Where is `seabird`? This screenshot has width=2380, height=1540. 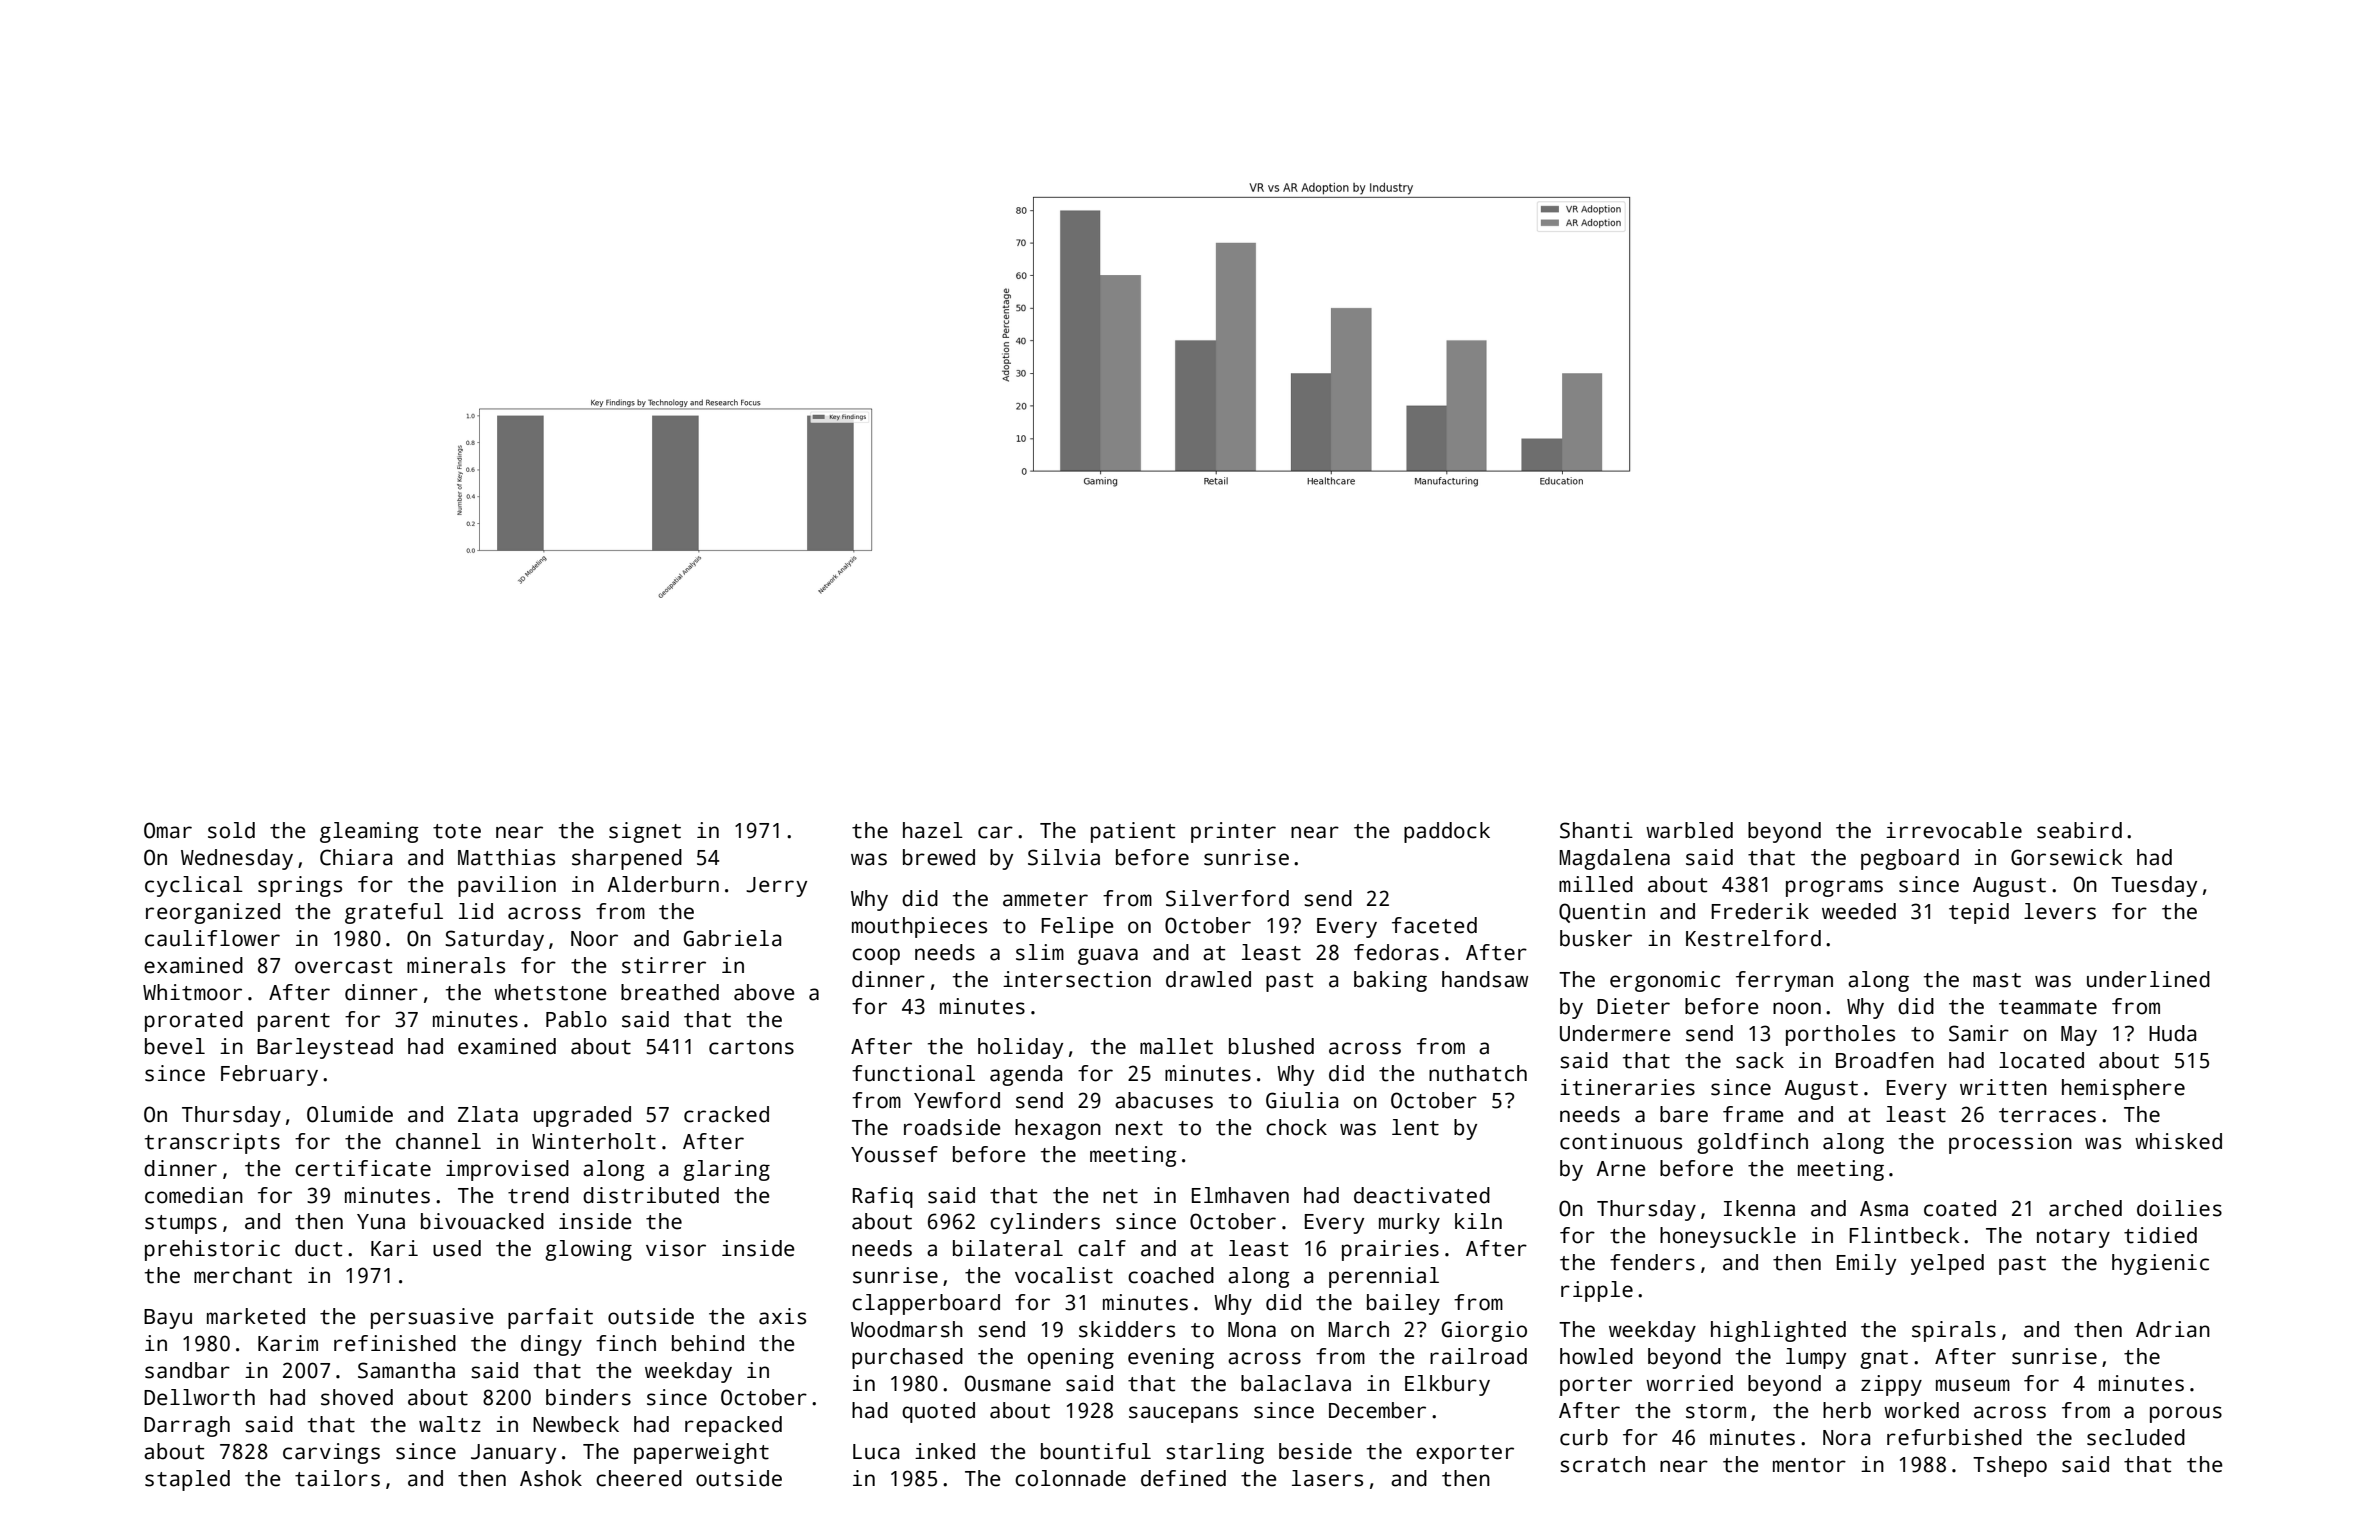 seabird is located at coordinates (2079, 830).
